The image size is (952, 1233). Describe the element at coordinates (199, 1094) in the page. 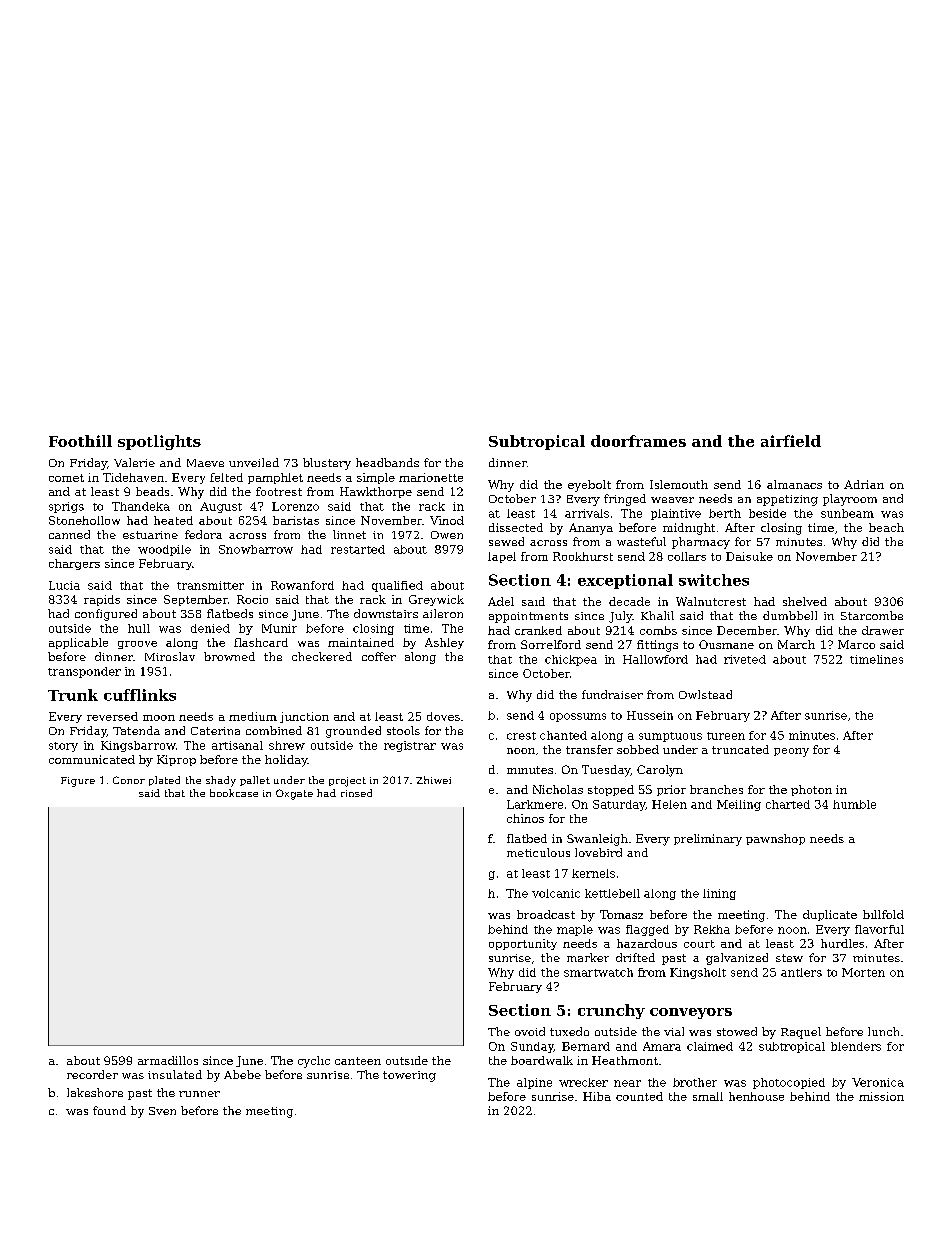

I see `runner` at that location.
